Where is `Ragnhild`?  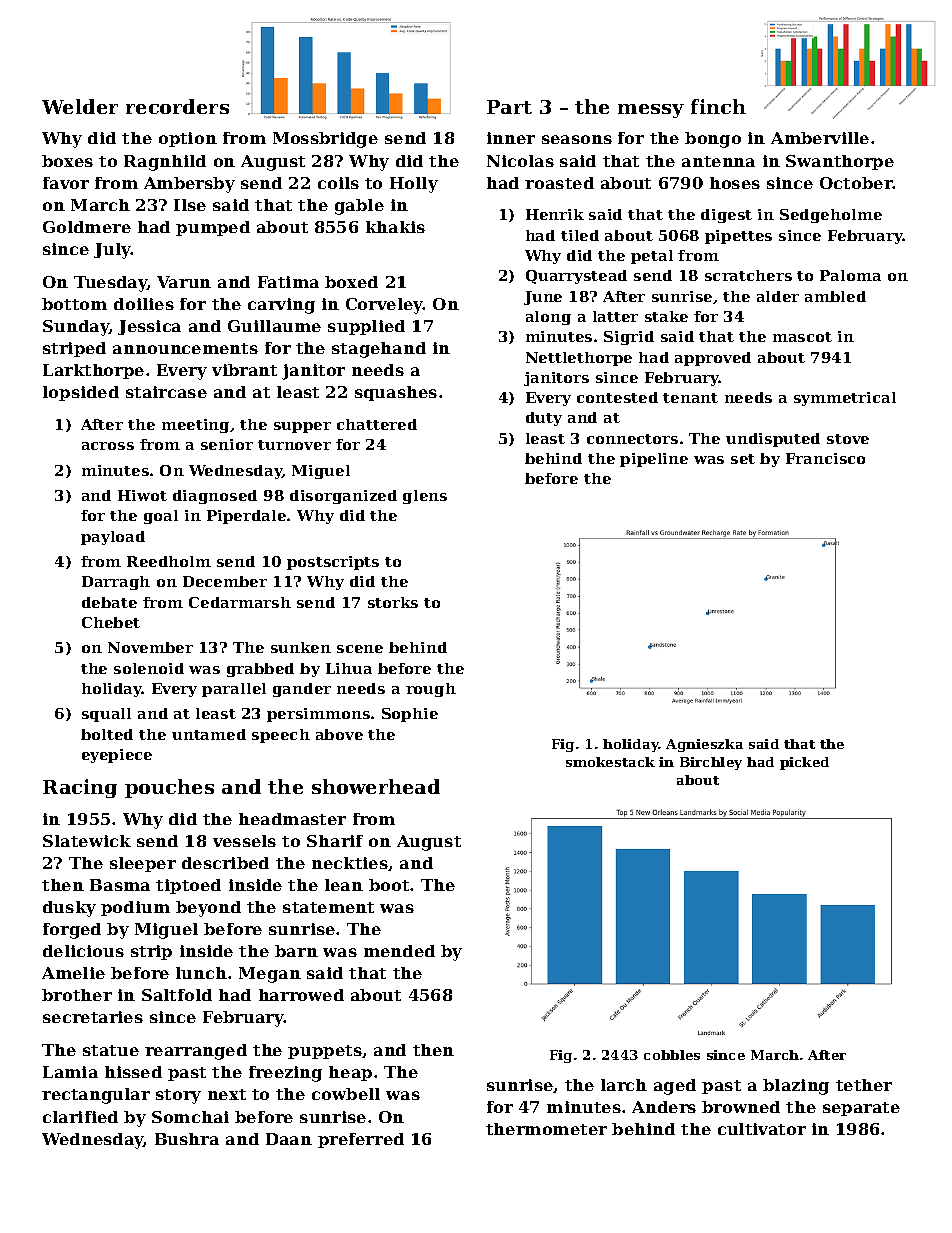
Ragnhild is located at coordinates (165, 163).
